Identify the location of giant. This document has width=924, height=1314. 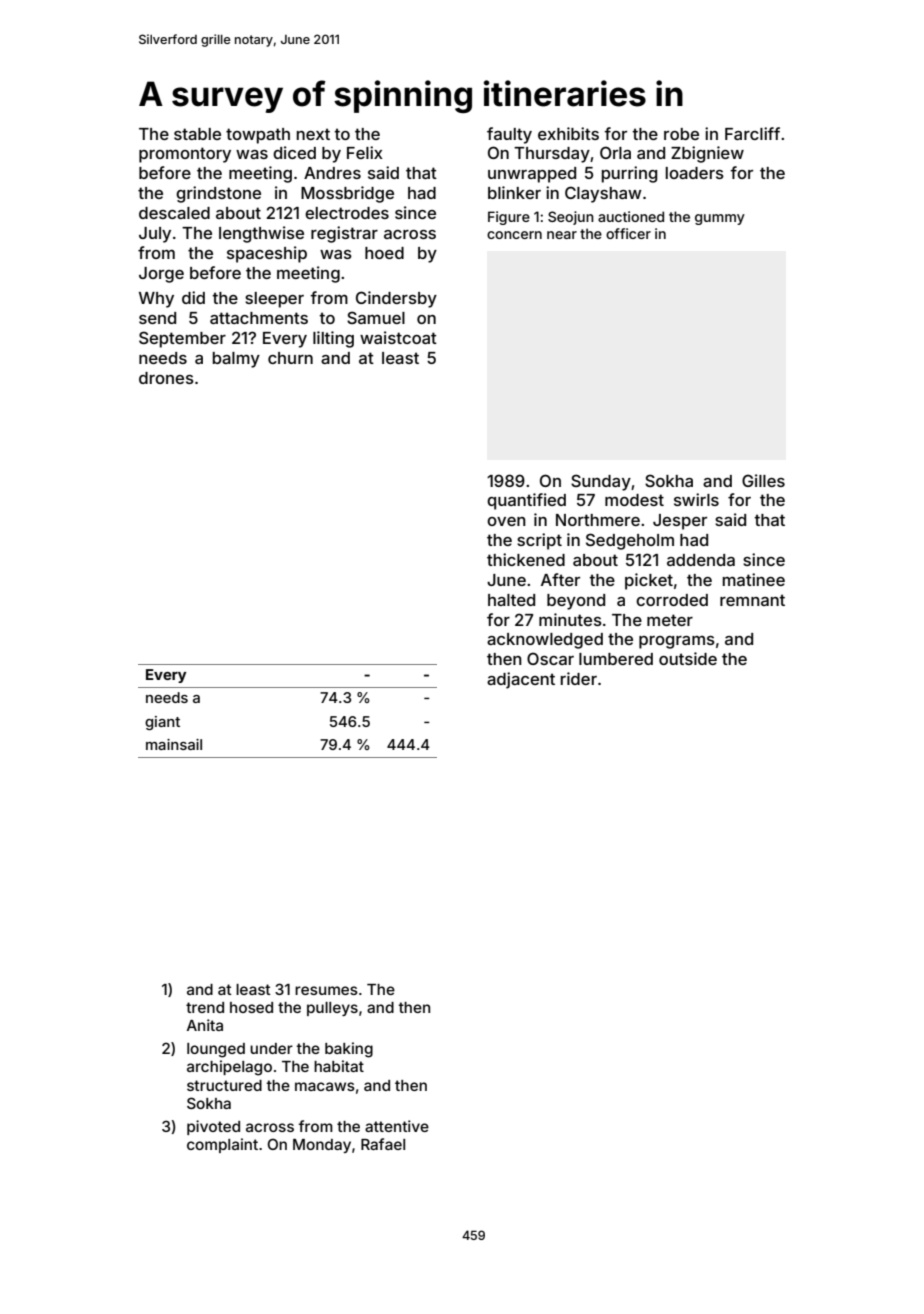
(162, 723).
